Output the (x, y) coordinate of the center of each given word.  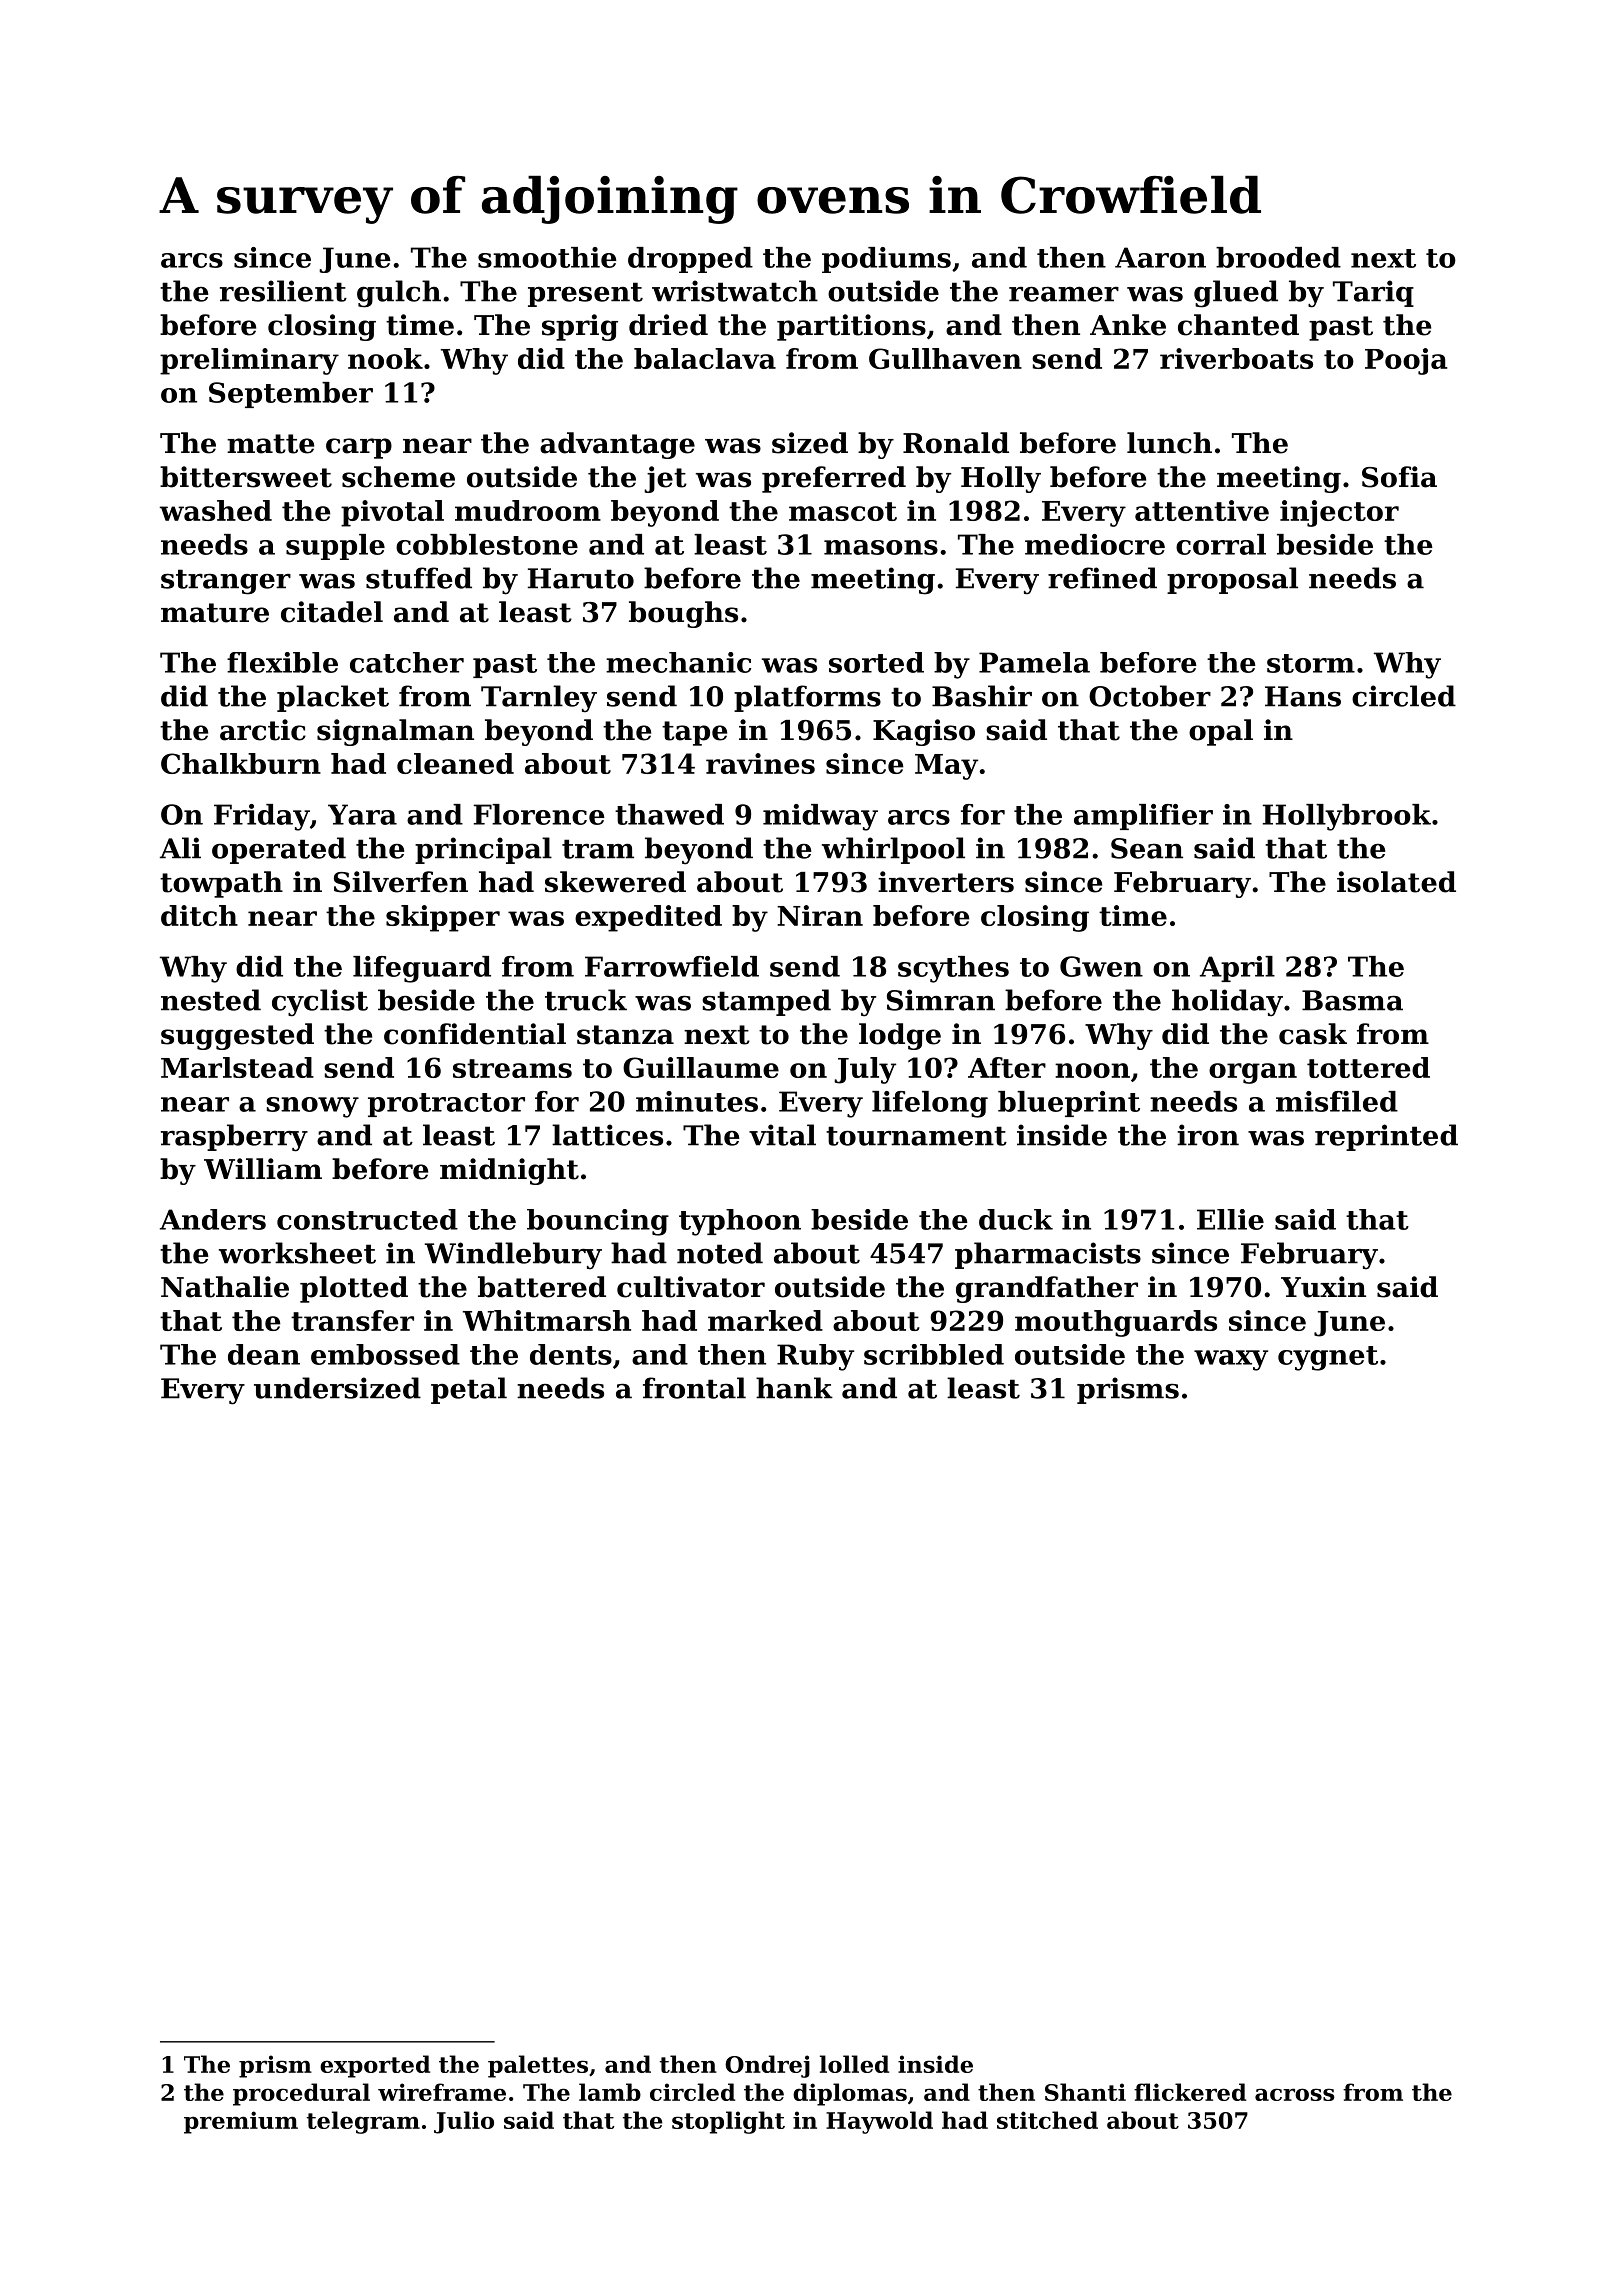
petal (469, 1390)
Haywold (879, 2122)
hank (794, 1388)
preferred (834, 479)
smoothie (547, 257)
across (1295, 2094)
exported (375, 2066)
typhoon (740, 1222)
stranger (226, 582)
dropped (690, 260)
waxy (1231, 1360)
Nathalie (225, 1287)
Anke (1128, 325)
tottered (1368, 1067)
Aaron (1160, 257)
